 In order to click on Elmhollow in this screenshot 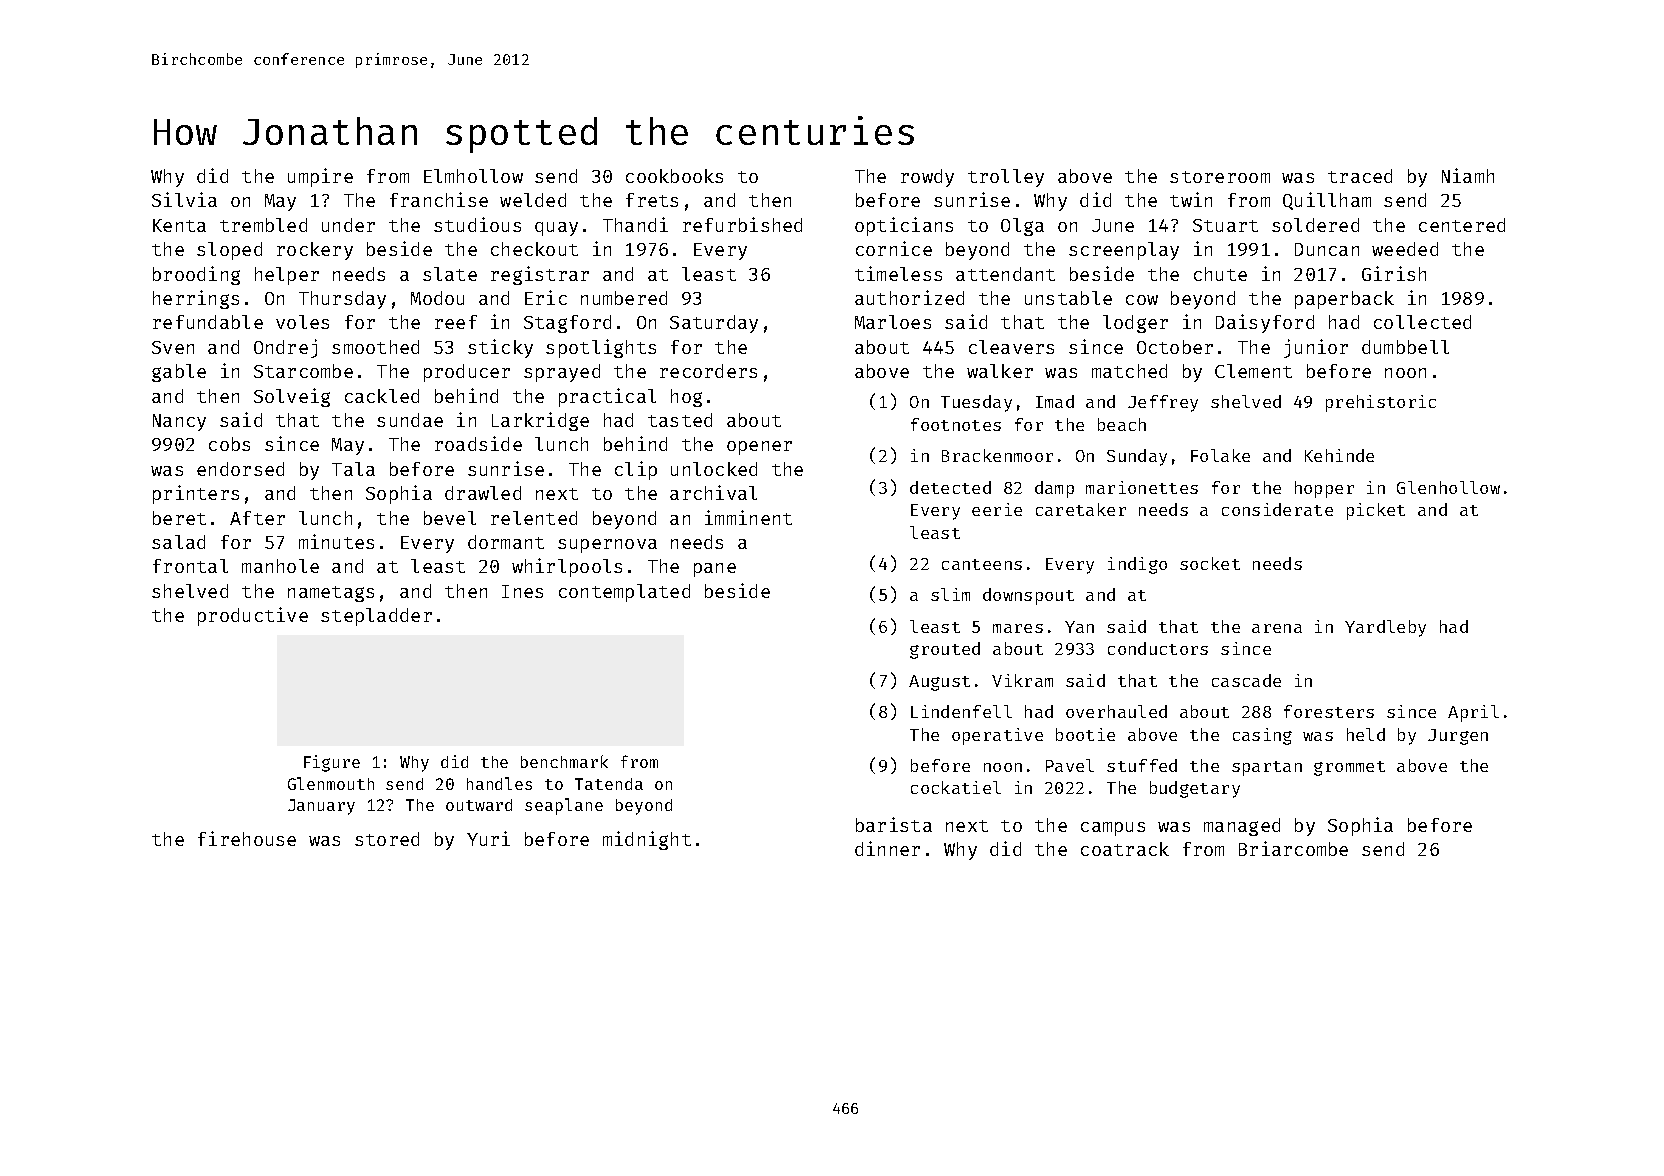, I will do `click(473, 176)`.
